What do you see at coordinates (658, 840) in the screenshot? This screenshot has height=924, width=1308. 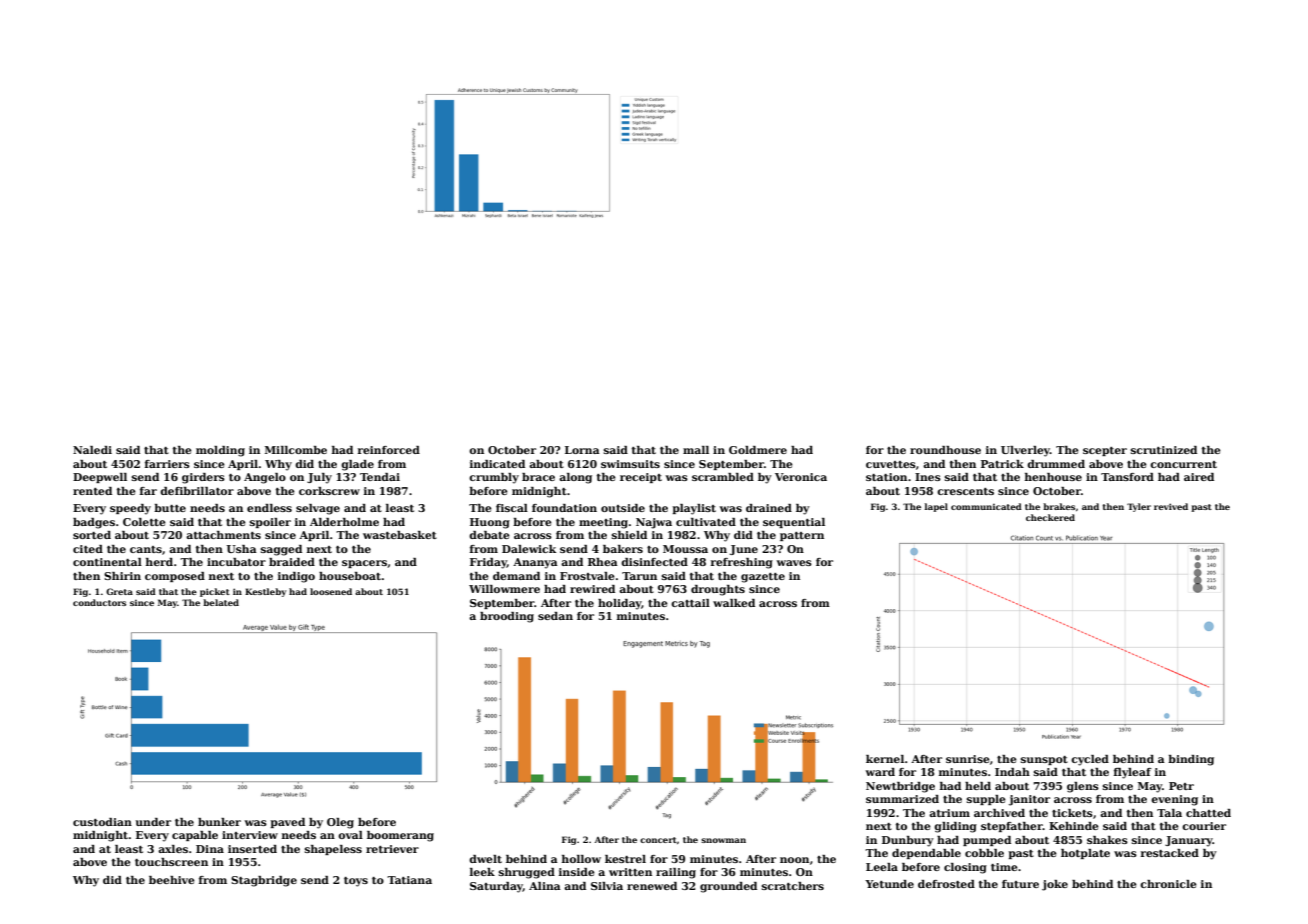 I see `concert` at bounding box center [658, 840].
